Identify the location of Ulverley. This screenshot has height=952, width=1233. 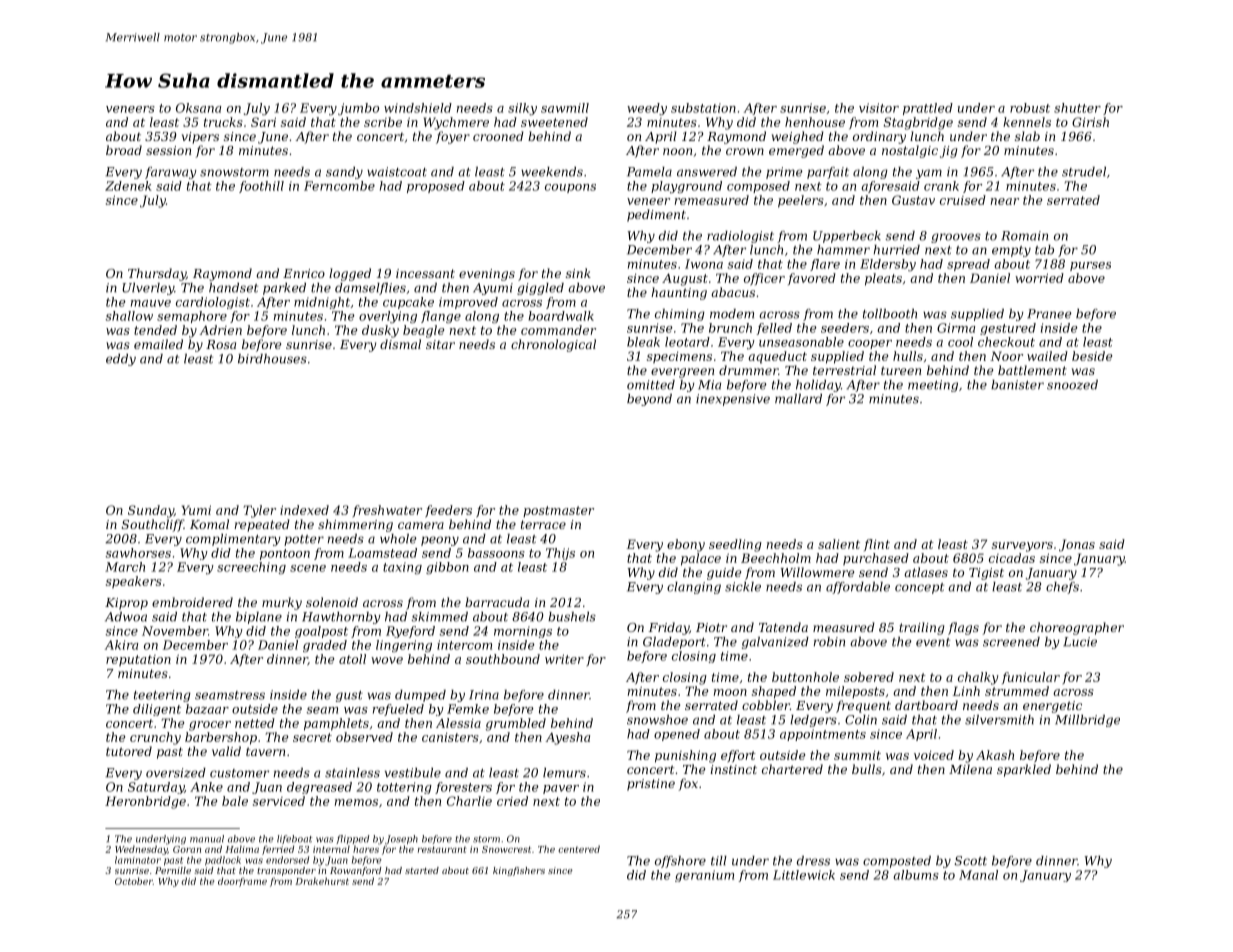
(148, 289).
